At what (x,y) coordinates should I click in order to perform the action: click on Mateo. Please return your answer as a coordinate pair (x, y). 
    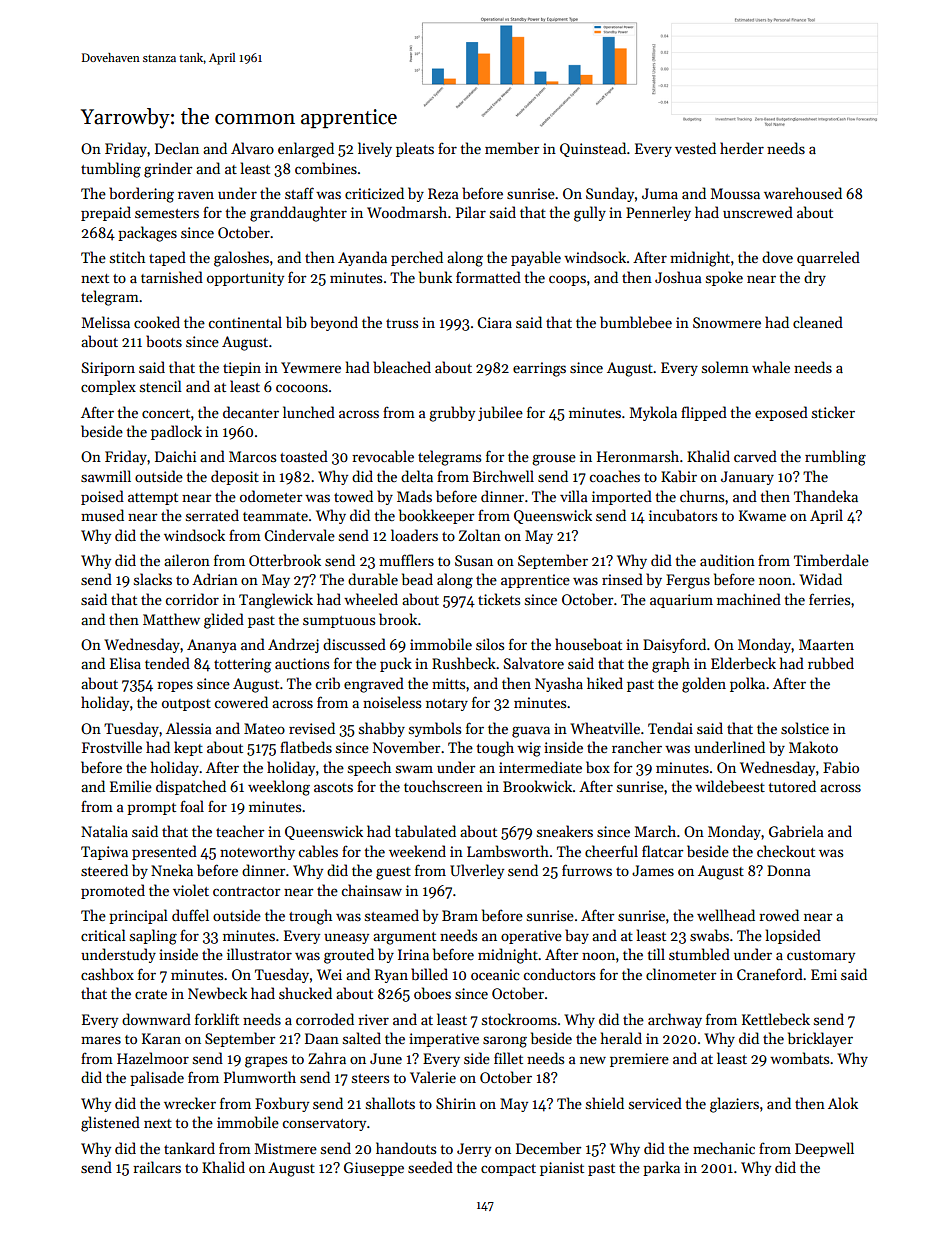
    Looking at the image, I should click on (264, 728).
